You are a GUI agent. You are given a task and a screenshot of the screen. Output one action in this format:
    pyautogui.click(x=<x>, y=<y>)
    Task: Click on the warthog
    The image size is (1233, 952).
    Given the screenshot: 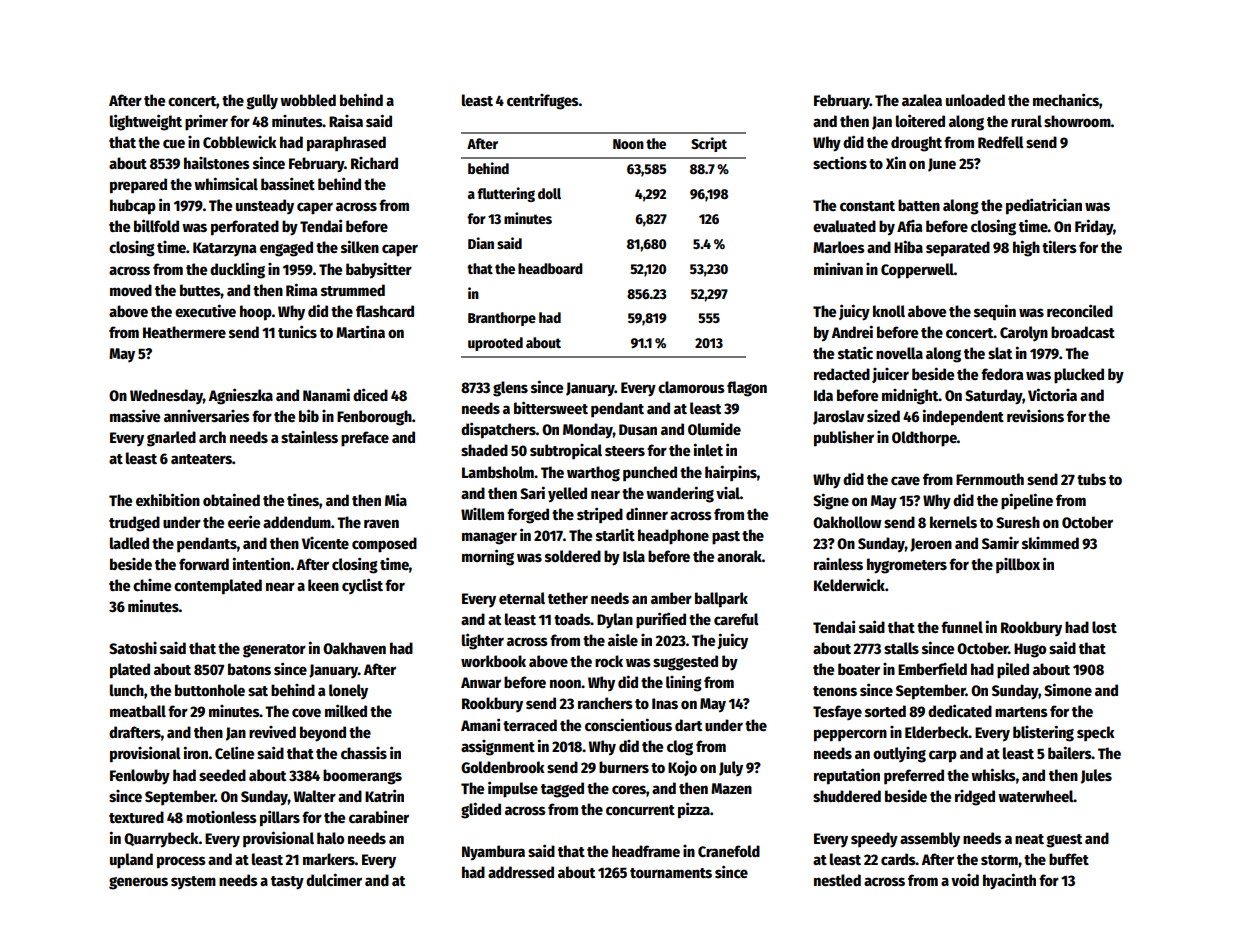 What is the action you would take?
    pyautogui.click(x=593, y=474)
